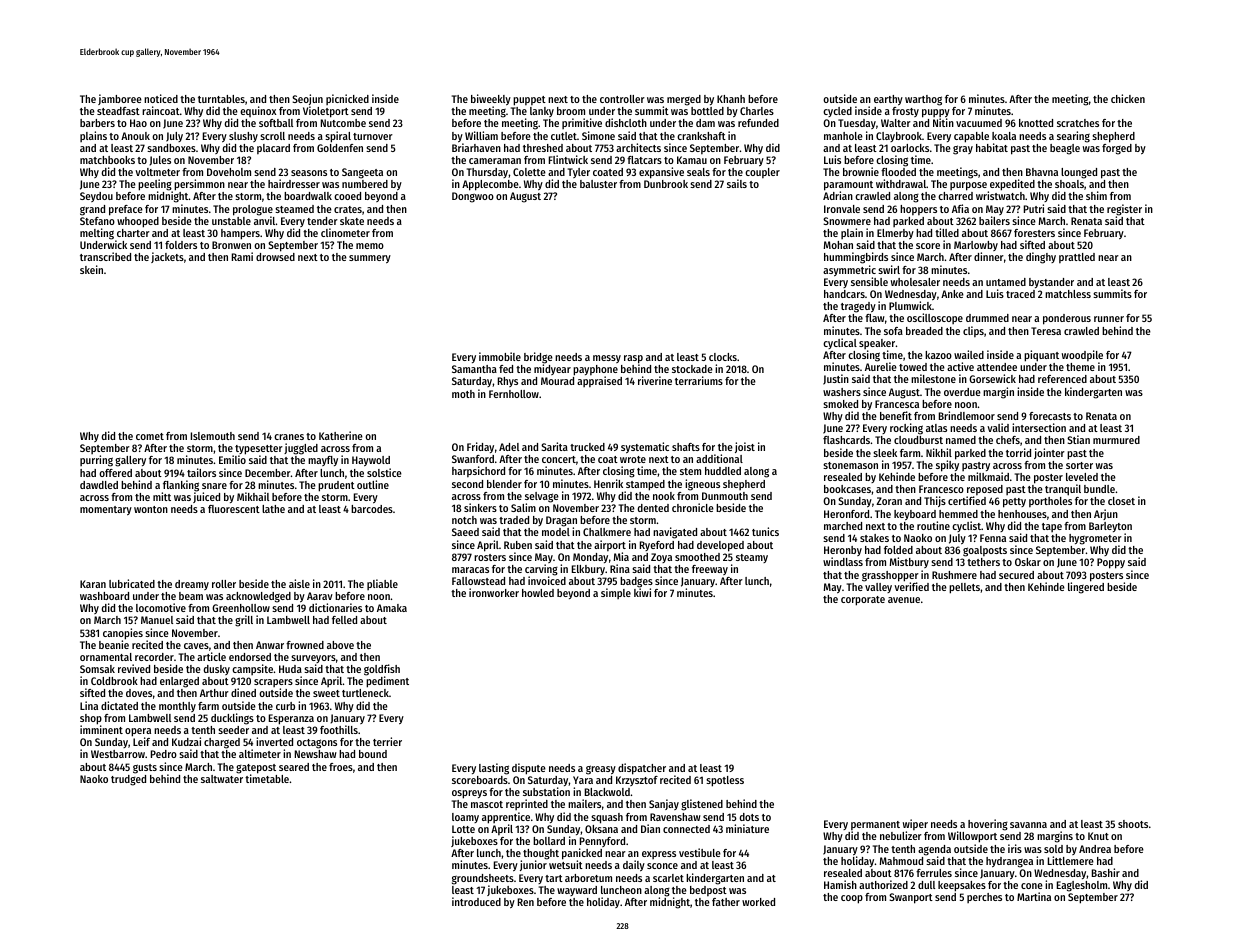  What do you see at coordinates (1073, 137) in the screenshot?
I see `searing` at bounding box center [1073, 137].
